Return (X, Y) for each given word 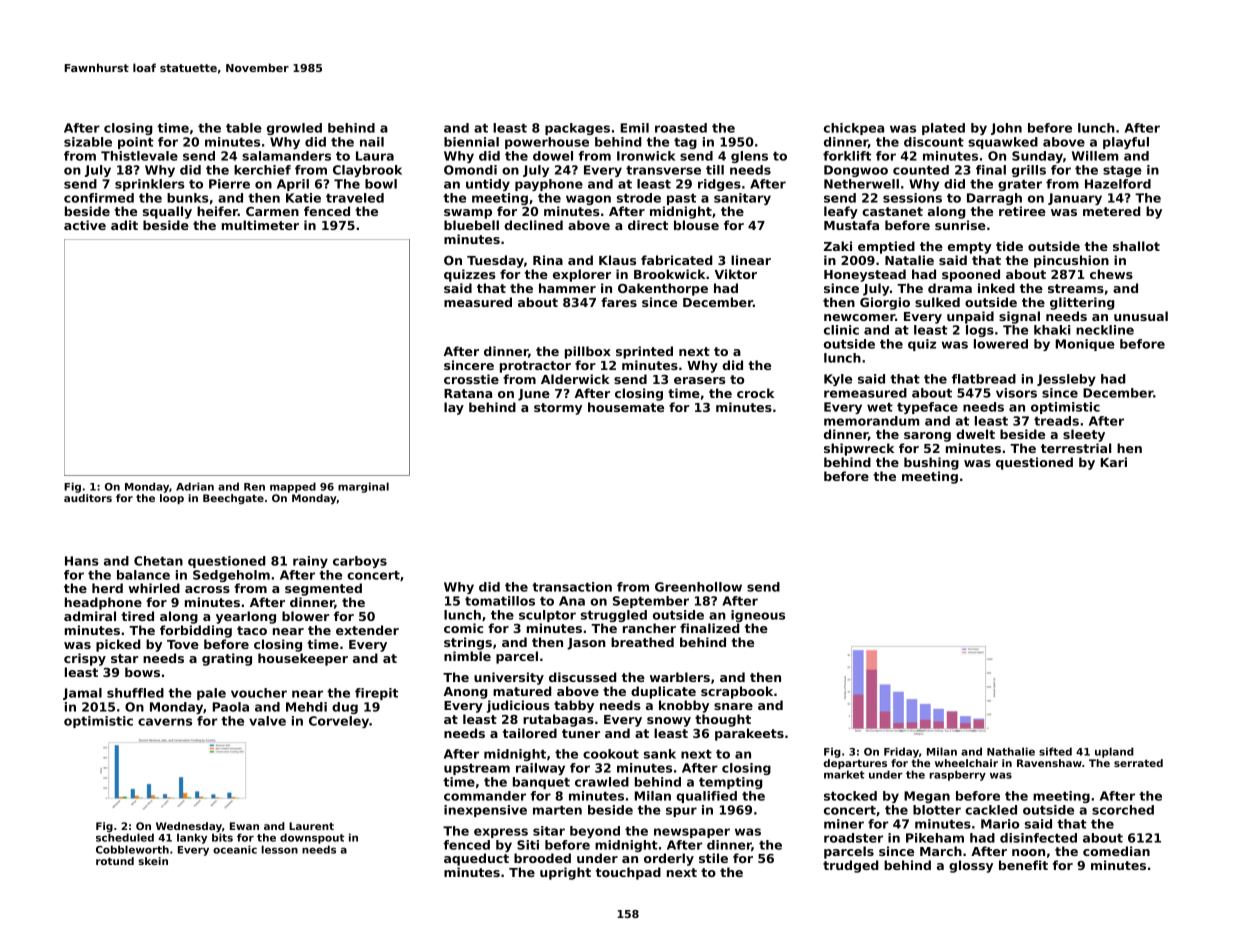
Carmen (272, 211)
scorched (1123, 810)
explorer (582, 275)
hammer (567, 288)
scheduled (125, 837)
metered (1111, 211)
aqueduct (476, 859)
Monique (1085, 345)
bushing (931, 463)
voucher (259, 693)
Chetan (158, 561)
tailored (530, 733)
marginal (363, 487)
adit (124, 225)
